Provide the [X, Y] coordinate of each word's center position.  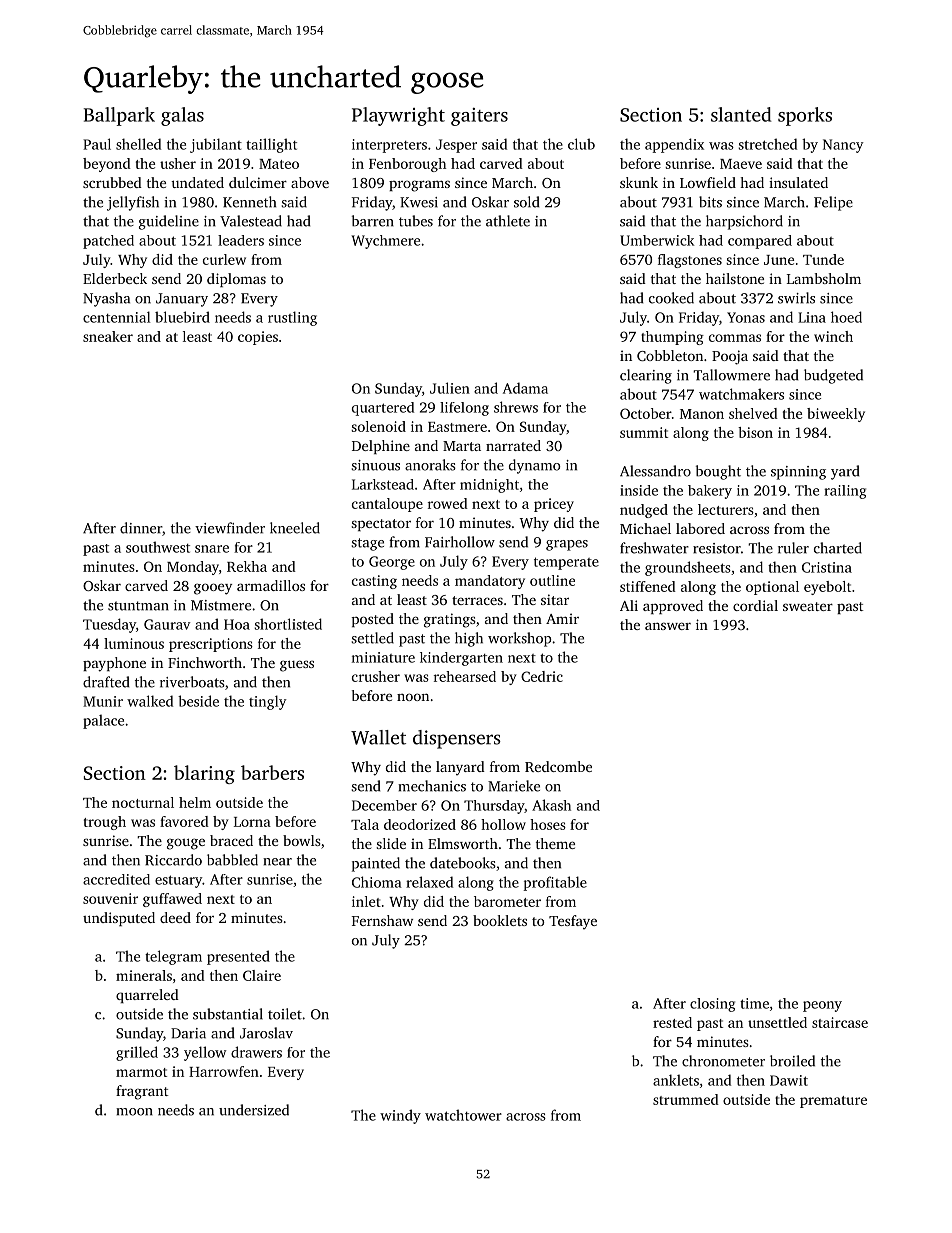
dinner [141, 528]
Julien [450, 388]
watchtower [463, 1115]
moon [134, 1112]
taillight [271, 145]
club [581, 144]
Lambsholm [824, 278]
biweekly [836, 415]
